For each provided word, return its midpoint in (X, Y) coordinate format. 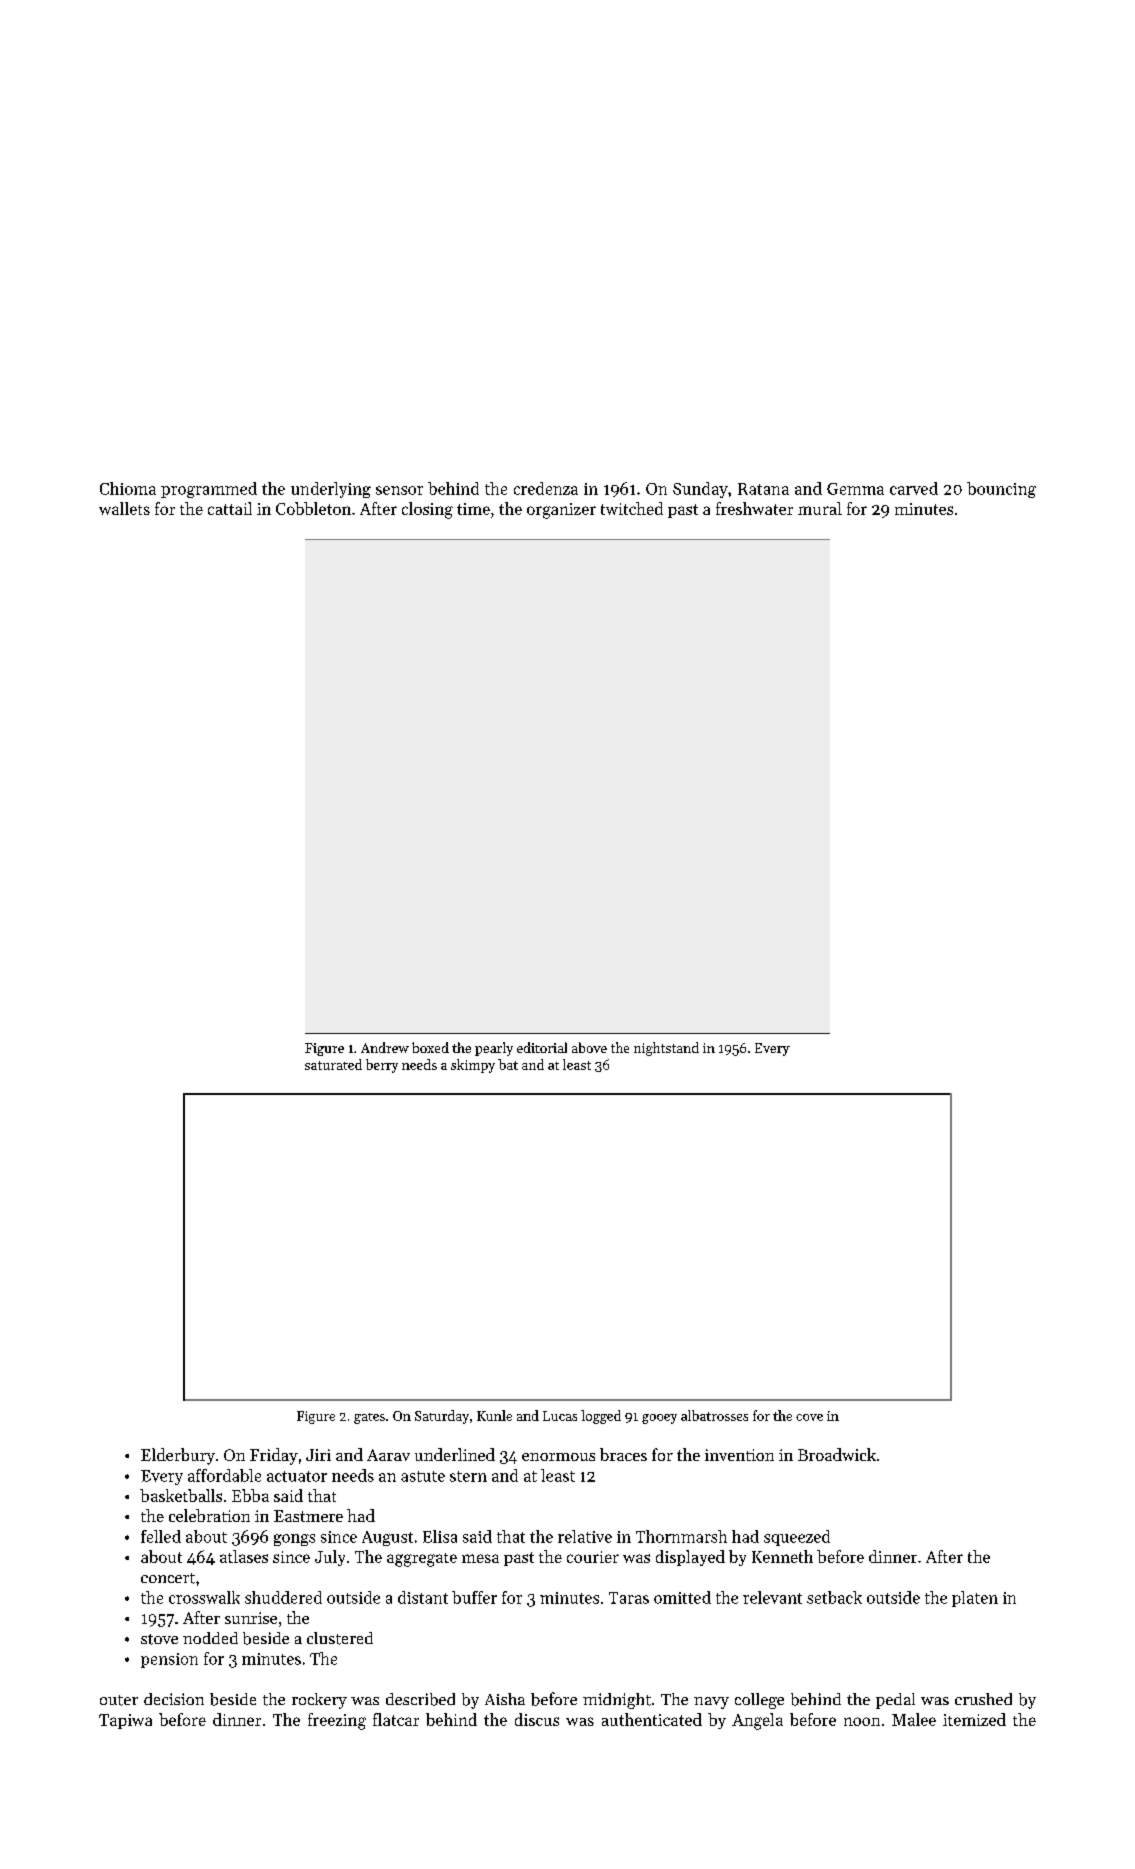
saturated (333, 1064)
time (473, 509)
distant (423, 1597)
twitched (632, 508)
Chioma (128, 488)
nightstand (666, 1049)
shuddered (283, 1597)
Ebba (250, 1495)
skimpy (473, 1066)
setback (834, 1597)
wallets (124, 508)
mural (820, 508)
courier (593, 1557)
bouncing (1001, 490)
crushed (983, 1699)
